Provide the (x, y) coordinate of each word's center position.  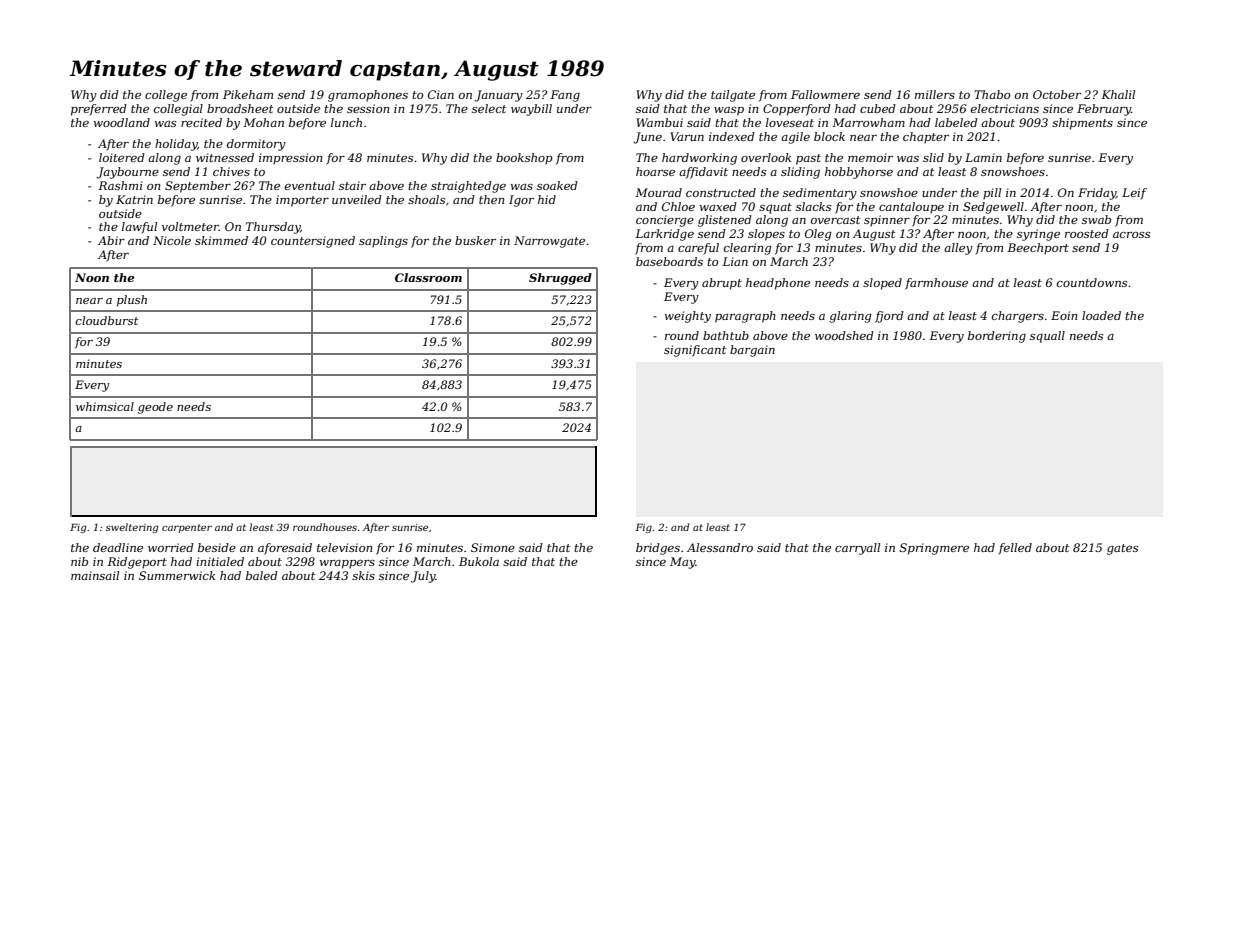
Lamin (983, 157)
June (647, 138)
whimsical (105, 406)
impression (290, 159)
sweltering (132, 528)
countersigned (313, 242)
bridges (658, 549)
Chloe (678, 206)
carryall (857, 549)
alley (958, 249)
